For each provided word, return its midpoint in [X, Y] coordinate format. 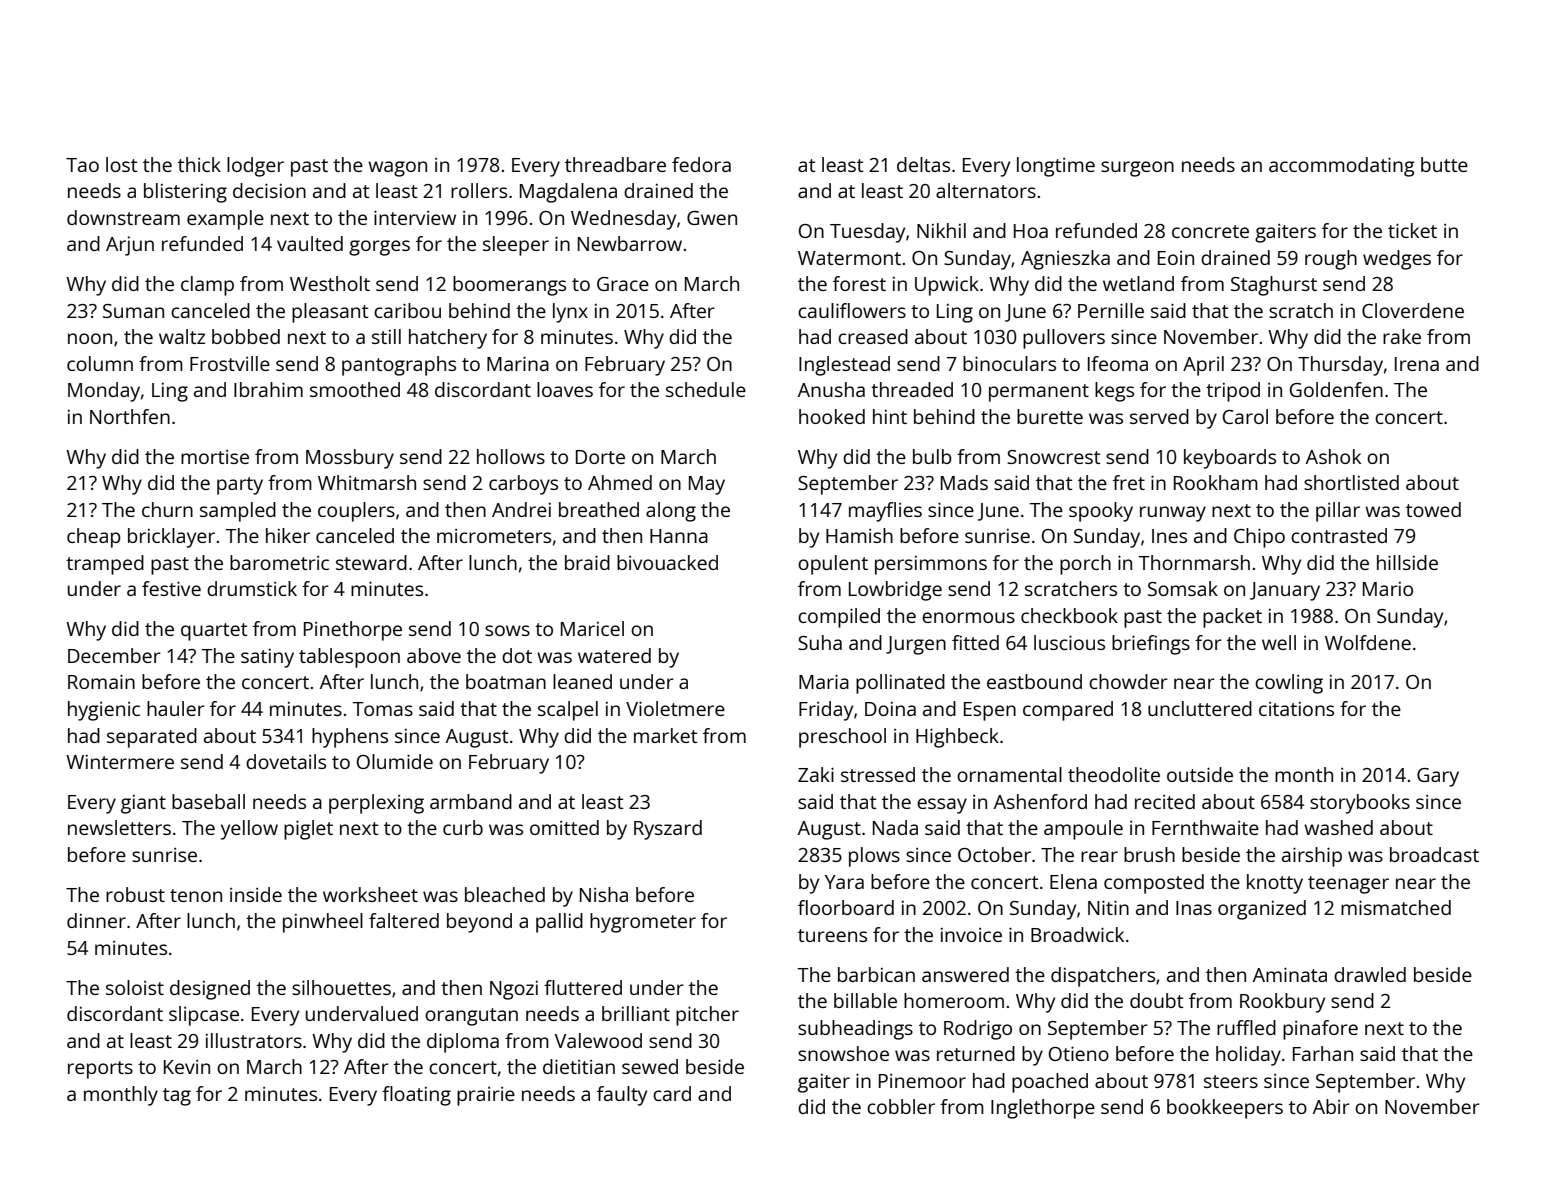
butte [1444, 164]
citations [1296, 709]
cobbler [901, 1106]
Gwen [712, 218]
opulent [833, 565]
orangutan [471, 1017]
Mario [1388, 589]
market [666, 735]
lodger [255, 167]
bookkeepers [1225, 1109]
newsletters [119, 827]
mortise [215, 457]
